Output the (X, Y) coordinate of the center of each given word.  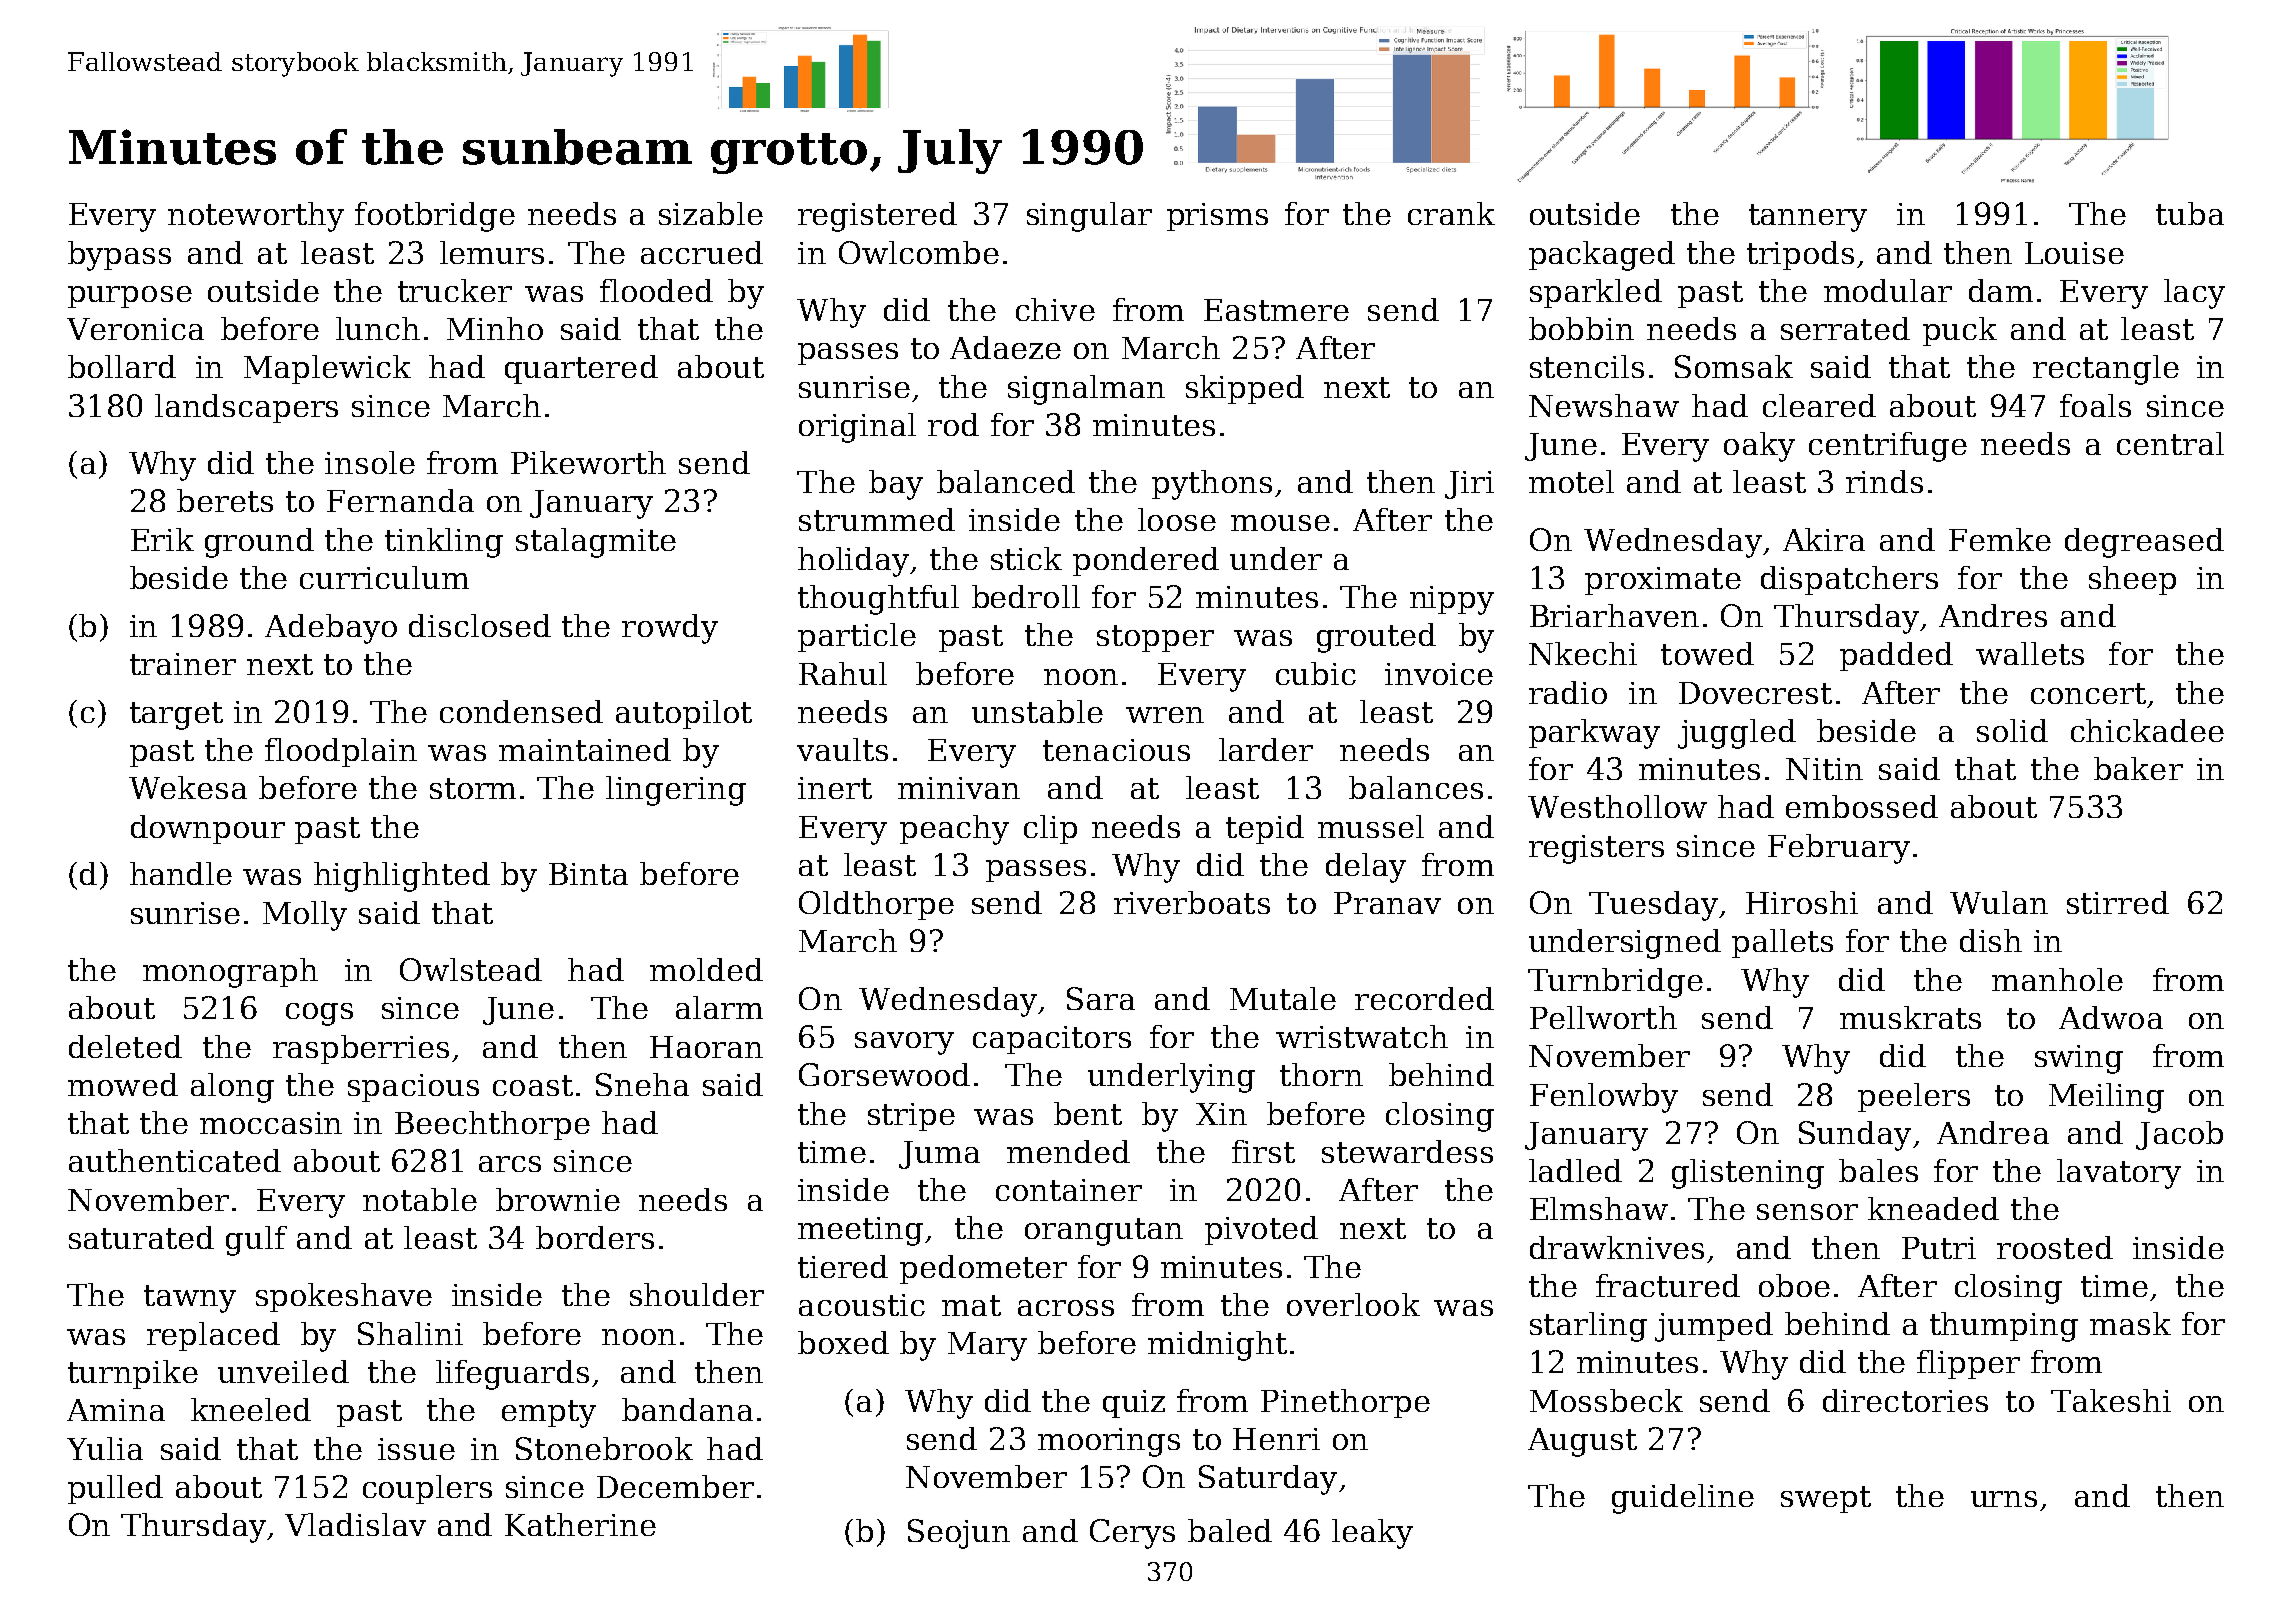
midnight (1217, 1346)
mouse (1280, 523)
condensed (521, 711)
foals (2095, 405)
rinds (1884, 481)
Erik (162, 539)
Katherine (580, 1524)
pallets (1782, 943)
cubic (1316, 673)
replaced (213, 1336)
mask (2130, 1323)
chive (1055, 309)
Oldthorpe (876, 905)
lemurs (492, 252)
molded (706, 969)
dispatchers (1849, 580)
